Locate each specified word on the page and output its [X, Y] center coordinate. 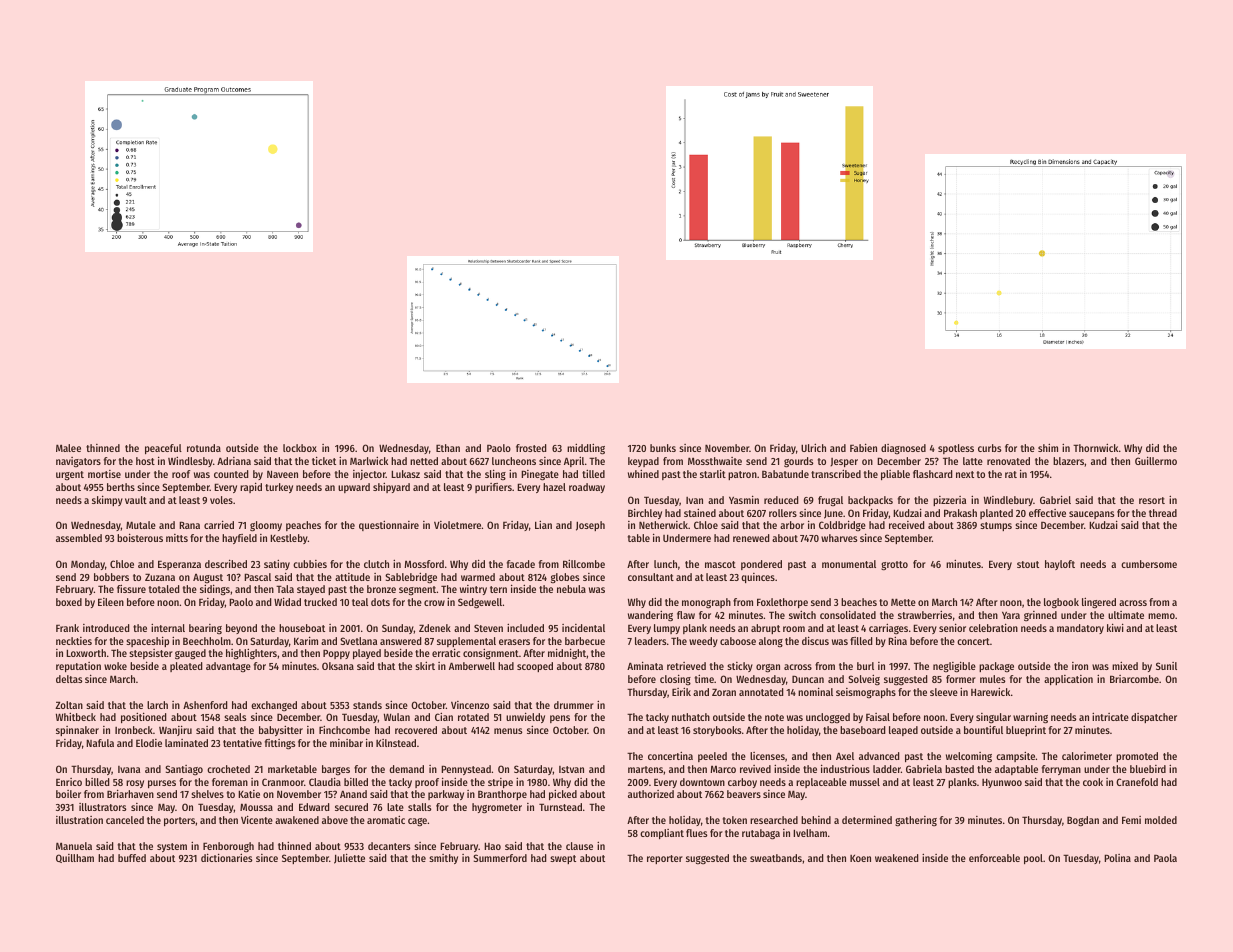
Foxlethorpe [782, 603]
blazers [1068, 461]
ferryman [1061, 770]
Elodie [149, 743]
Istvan [571, 769]
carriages [888, 629]
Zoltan [69, 705]
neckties [74, 641]
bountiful [983, 730]
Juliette [349, 858]
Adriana [234, 461]
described [226, 563]
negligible [954, 667]
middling [586, 449]
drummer [574, 705]
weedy [703, 642]
